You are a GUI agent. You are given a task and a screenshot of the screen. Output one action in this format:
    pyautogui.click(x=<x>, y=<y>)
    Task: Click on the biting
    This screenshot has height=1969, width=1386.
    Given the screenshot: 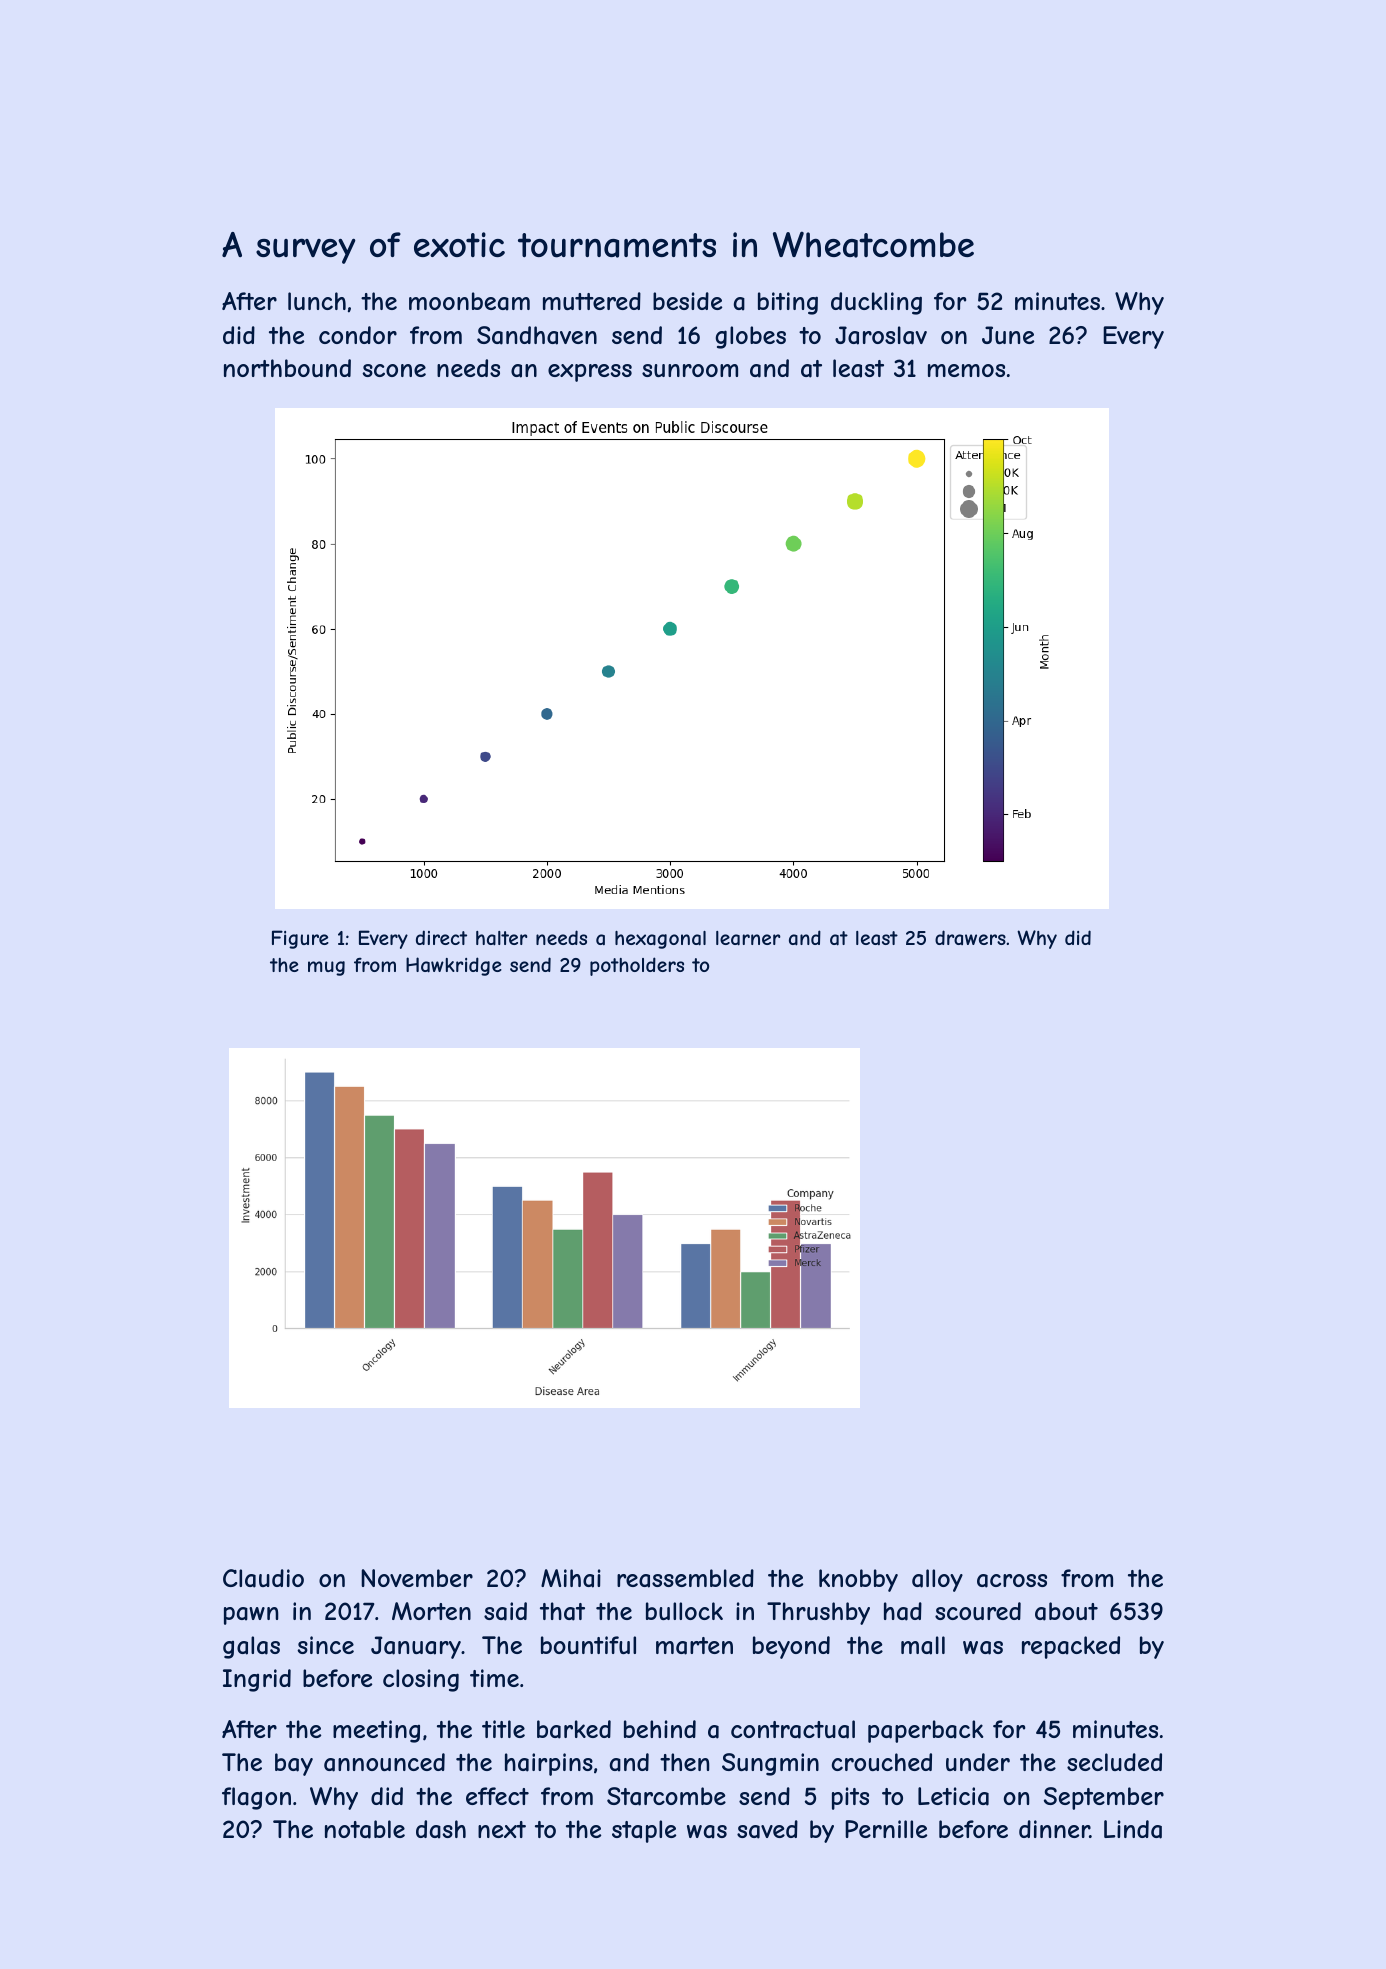 What is the action you would take?
    pyautogui.click(x=788, y=303)
